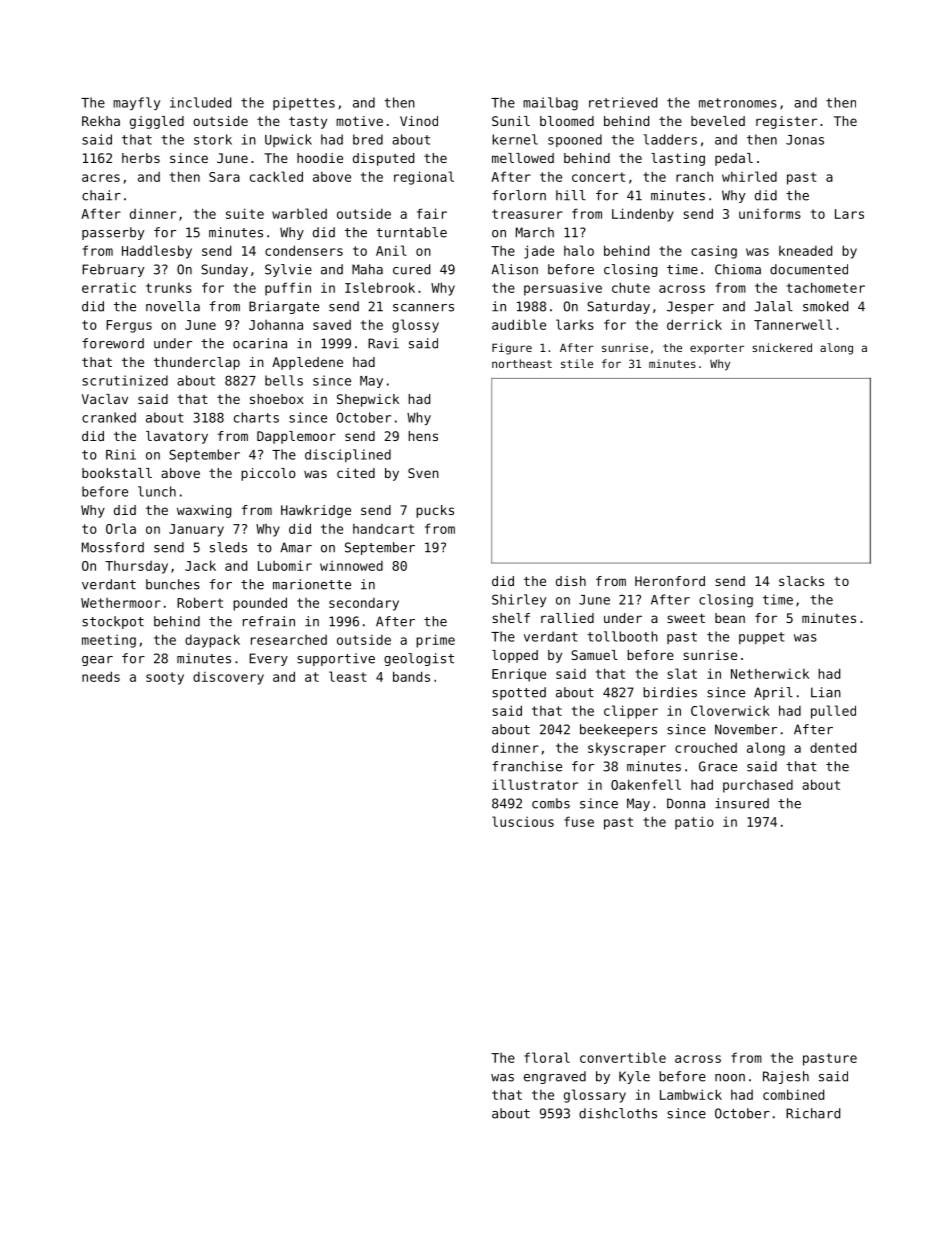 The image size is (952, 1233). Describe the element at coordinates (136, 103) in the screenshot. I see `mayfly` at that location.
